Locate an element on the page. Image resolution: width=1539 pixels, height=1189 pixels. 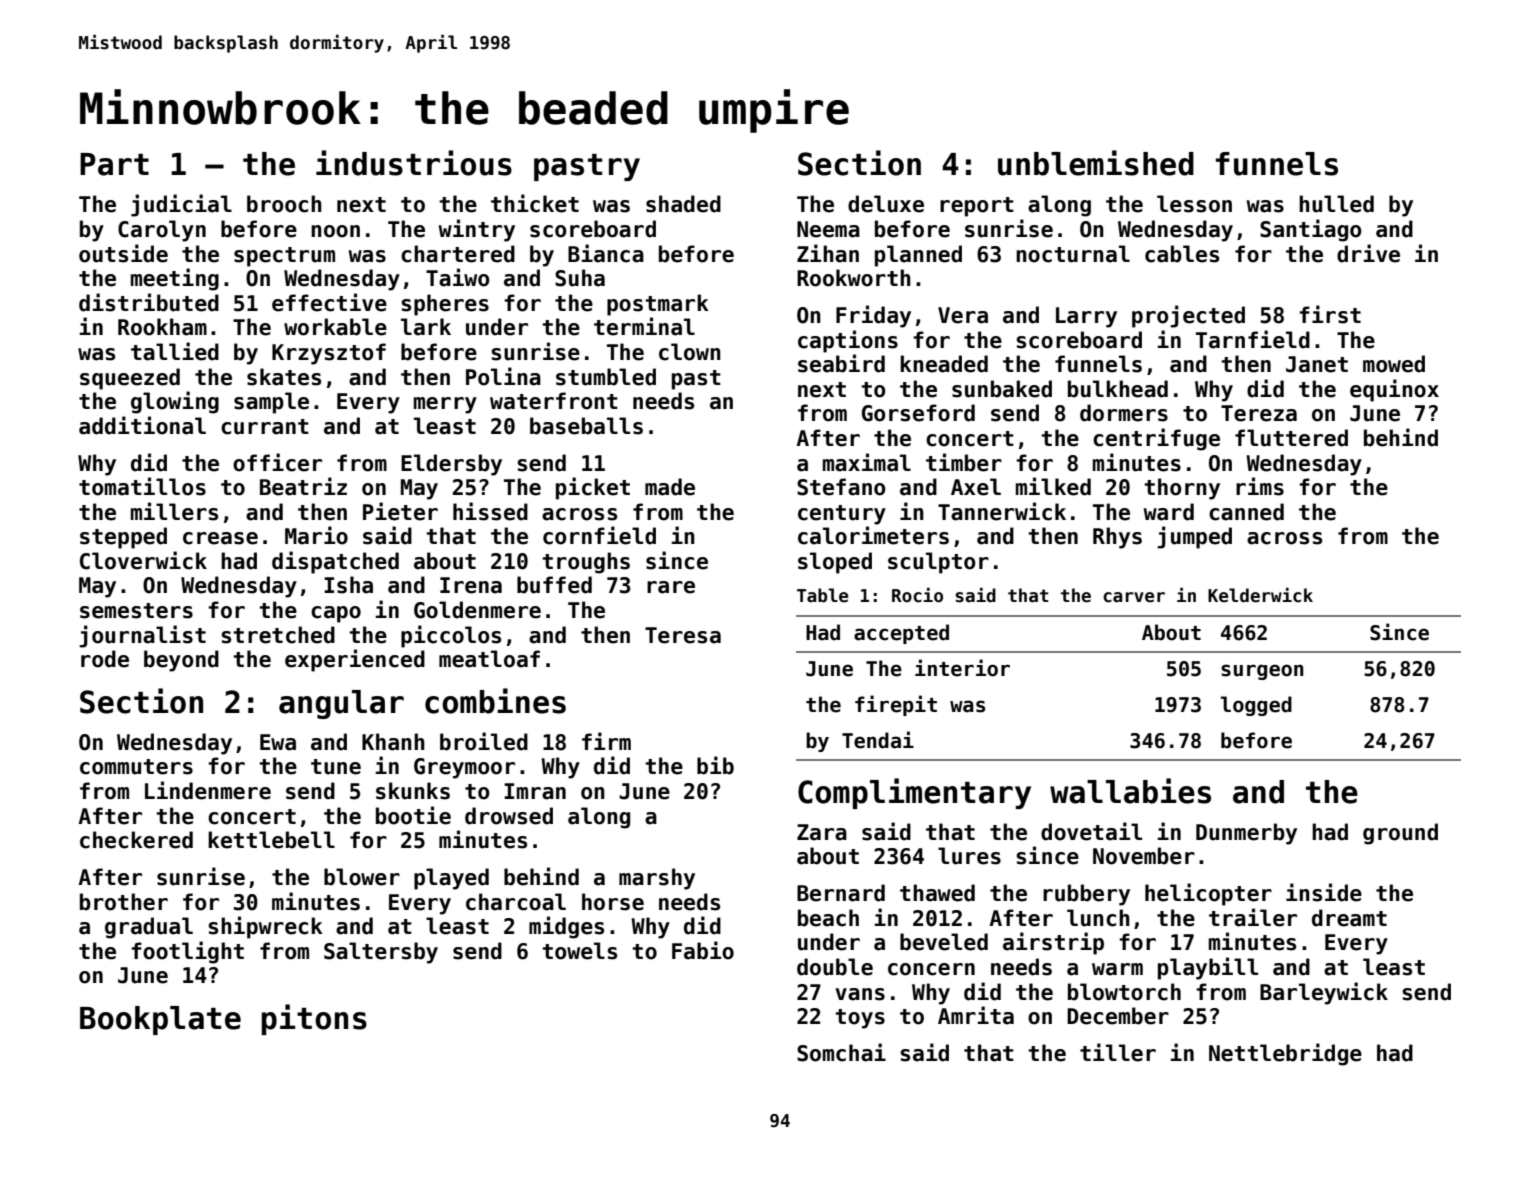
tomatillos is located at coordinates (142, 486).
